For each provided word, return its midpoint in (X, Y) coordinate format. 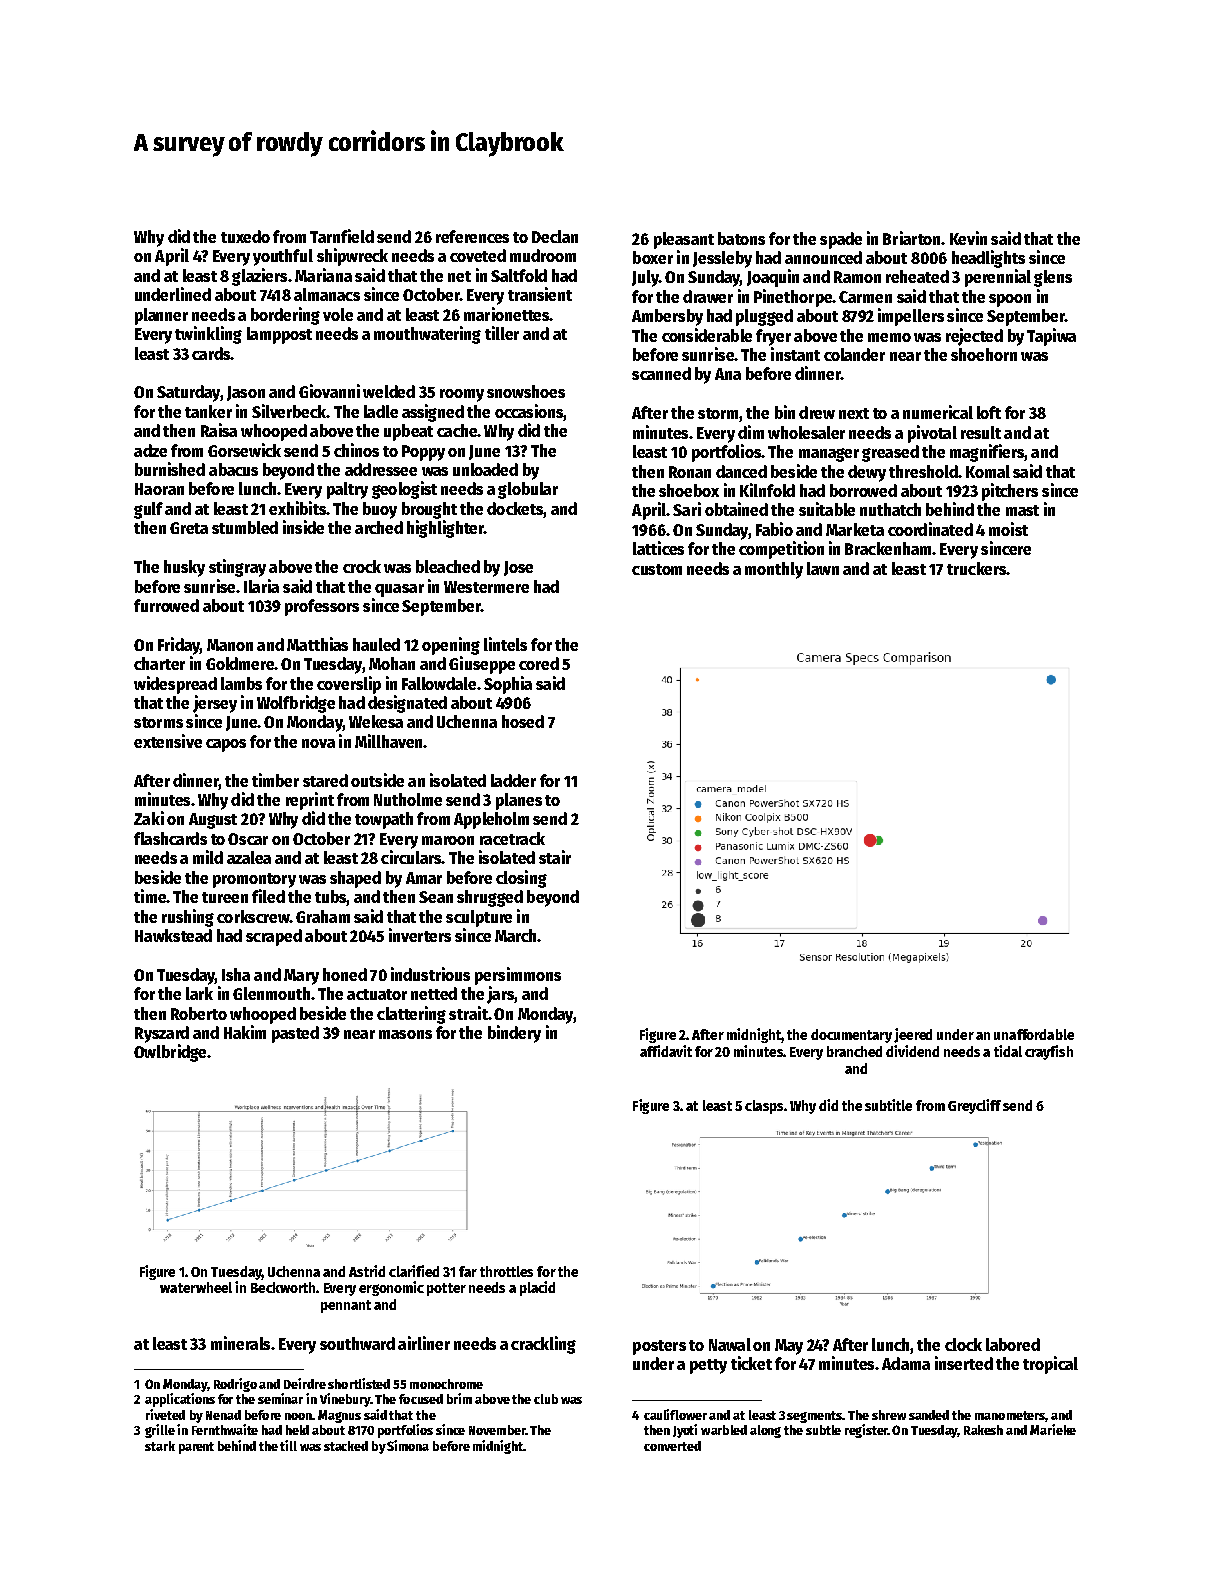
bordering (285, 316)
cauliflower (675, 1414)
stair (555, 857)
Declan (555, 236)
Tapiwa (1051, 337)
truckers (976, 568)
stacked (346, 1446)
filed (268, 896)
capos (226, 745)
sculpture (479, 918)
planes (519, 801)
